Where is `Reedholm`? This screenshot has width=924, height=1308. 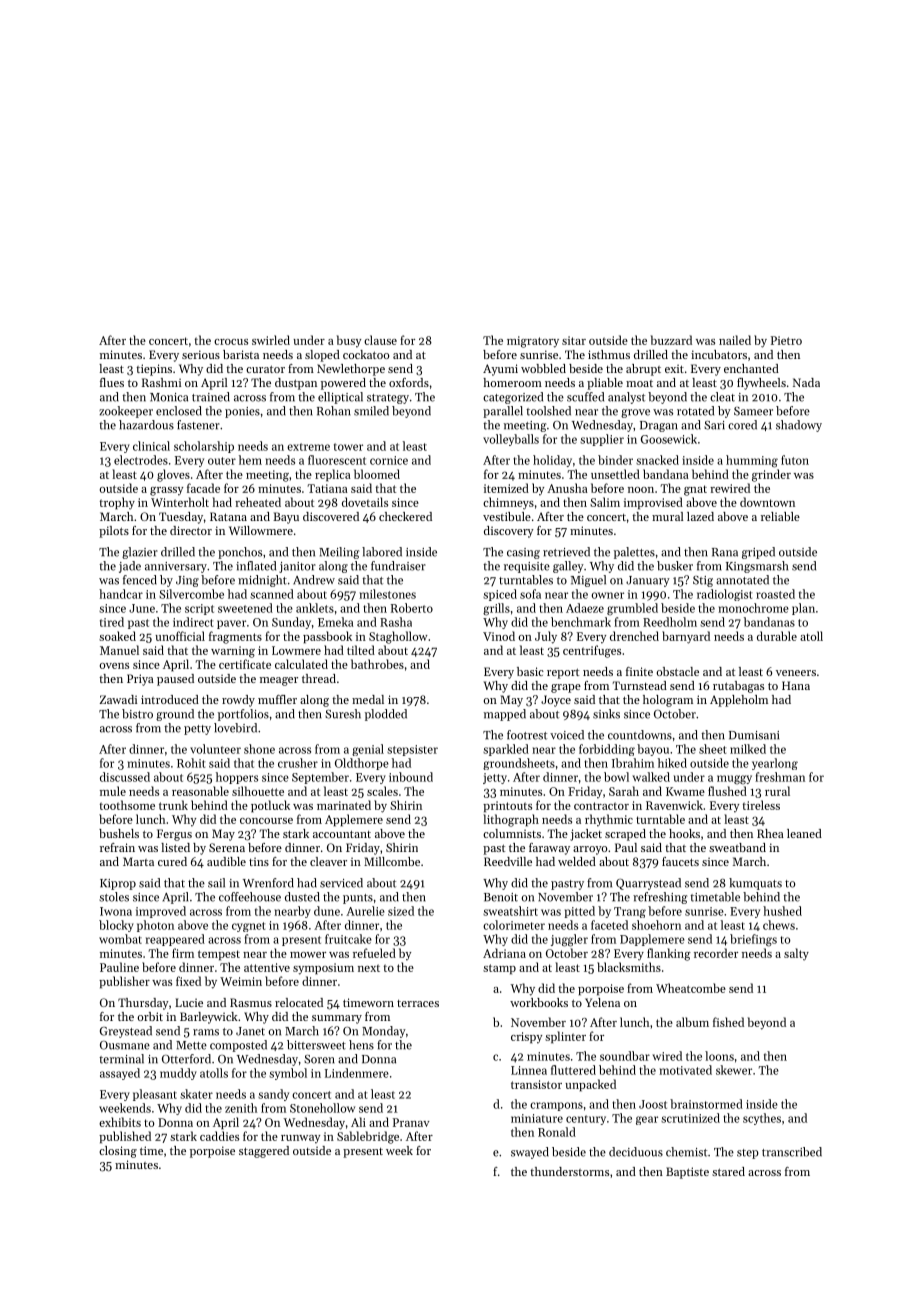 Reedholm is located at coordinates (670, 622).
